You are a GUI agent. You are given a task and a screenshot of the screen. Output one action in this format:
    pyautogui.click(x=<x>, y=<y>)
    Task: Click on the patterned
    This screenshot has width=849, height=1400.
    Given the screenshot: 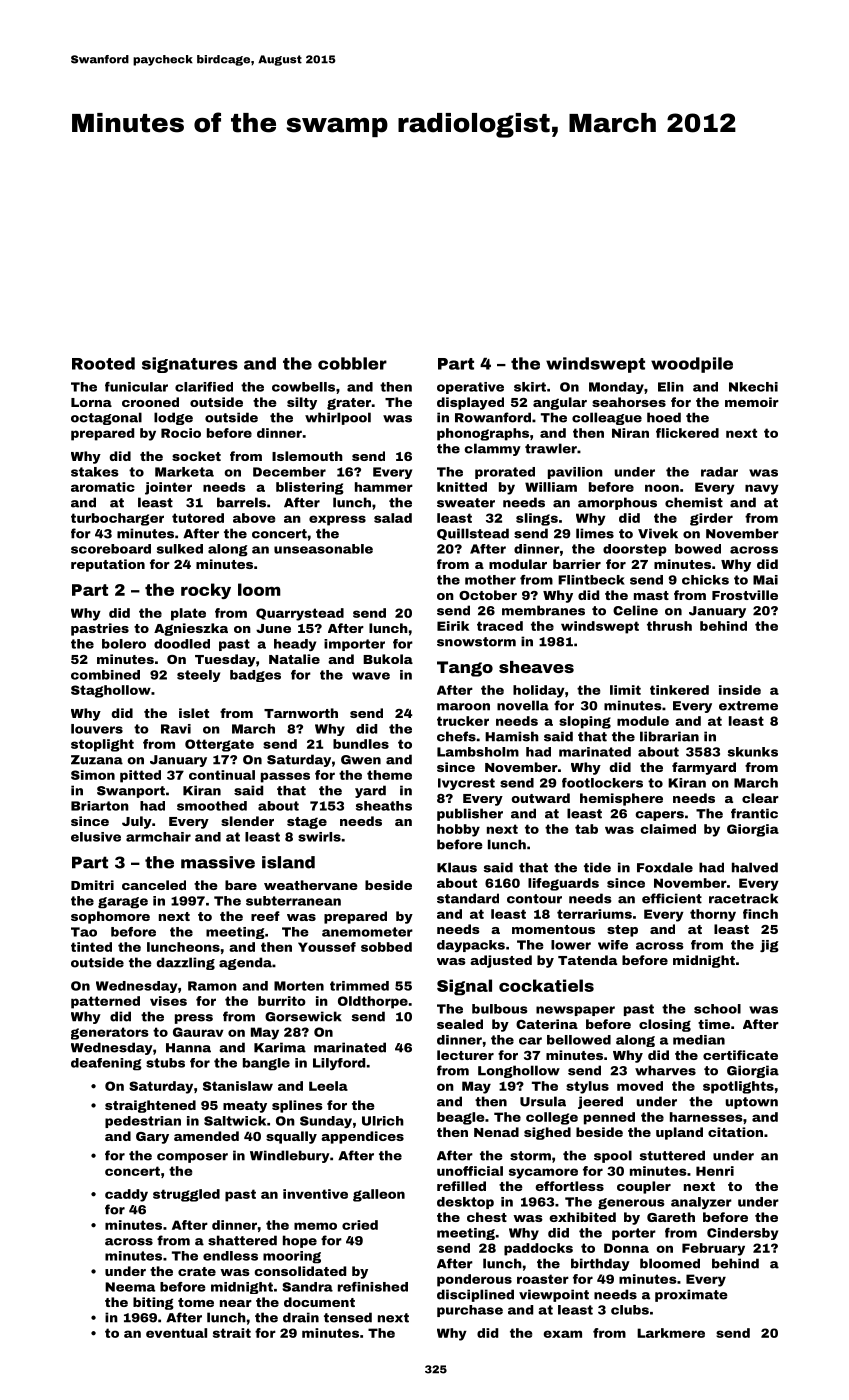 What is the action you would take?
    pyautogui.click(x=105, y=1002)
